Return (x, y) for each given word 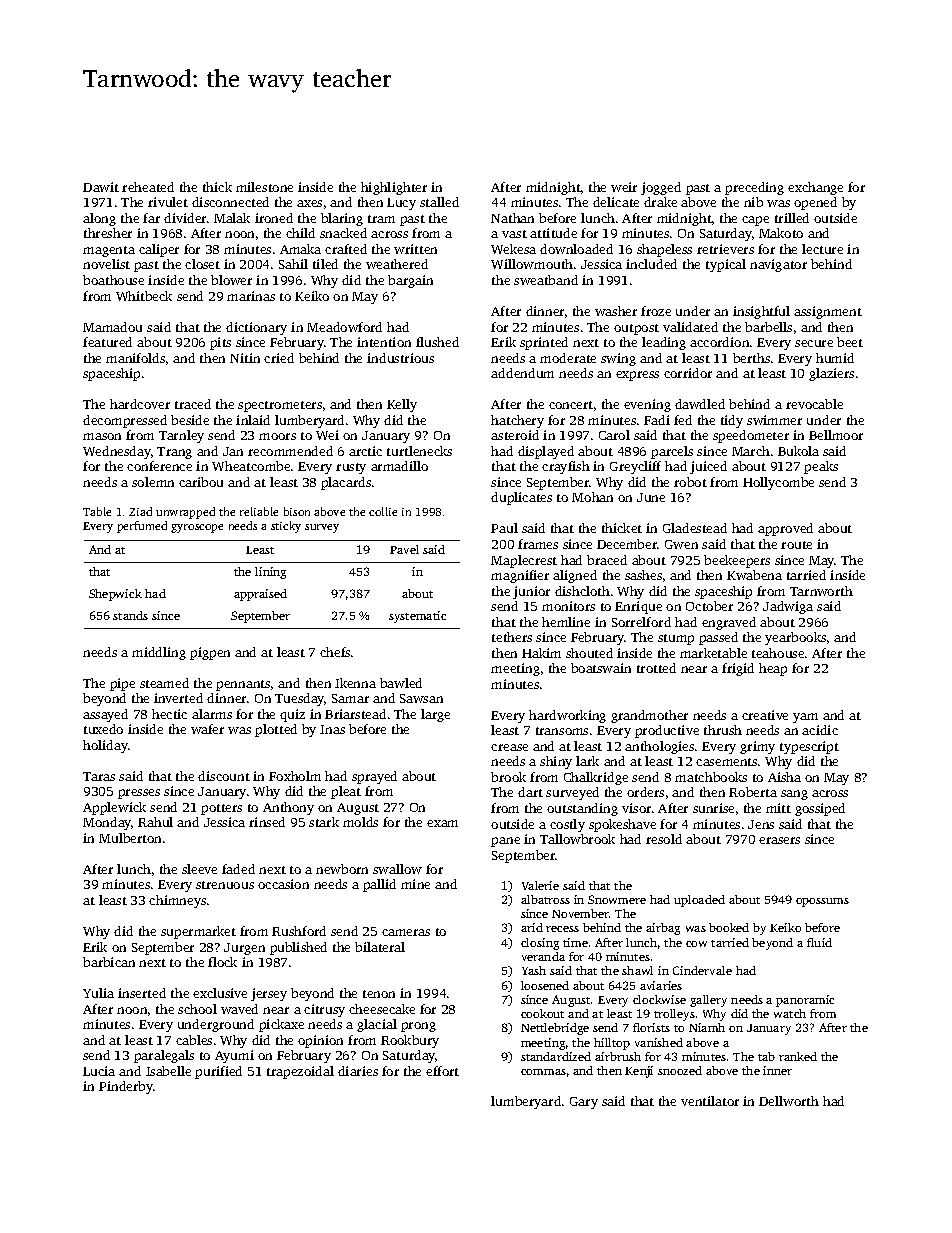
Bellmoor (836, 435)
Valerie (540, 885)
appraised (260, 595)
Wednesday (117, 452)
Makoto (781, 233)
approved (785, 529)
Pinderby (126, 1087)
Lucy (401, 204)
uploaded (699, 901)
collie (383, 511)
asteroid (515, 435)
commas (543, 1072)
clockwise (659, 999)
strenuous (225, 885)
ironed (274, 218)
